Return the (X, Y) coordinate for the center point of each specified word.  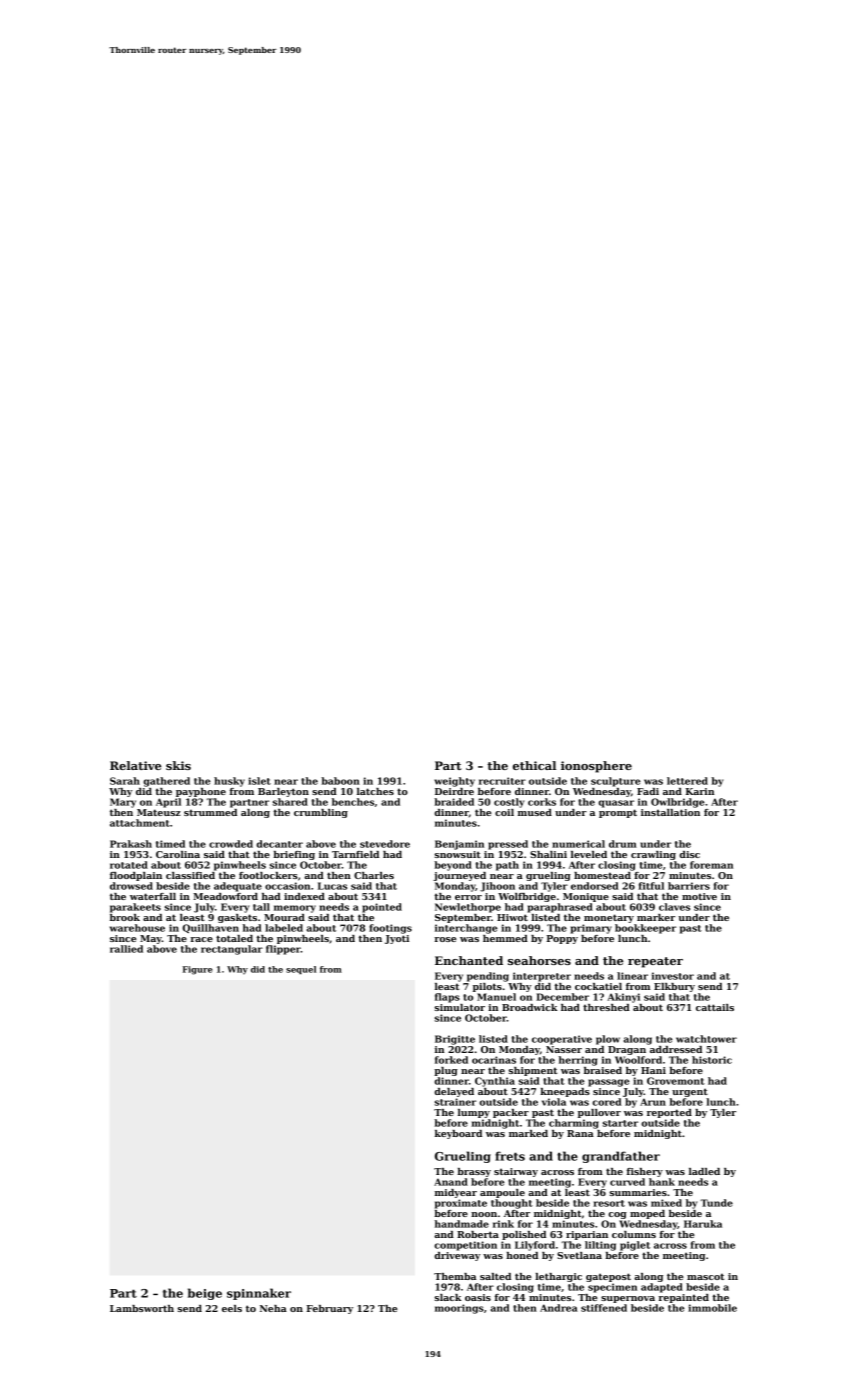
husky (229, 782)
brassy (474, 1172)
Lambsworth (142, 1308)
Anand (451, 1182)
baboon (340, 781)
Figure (197, 970)
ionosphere (596, 767)
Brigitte (455, 1040)
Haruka (703, 1224)
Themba (455, 1276)
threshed (606, 1007)
